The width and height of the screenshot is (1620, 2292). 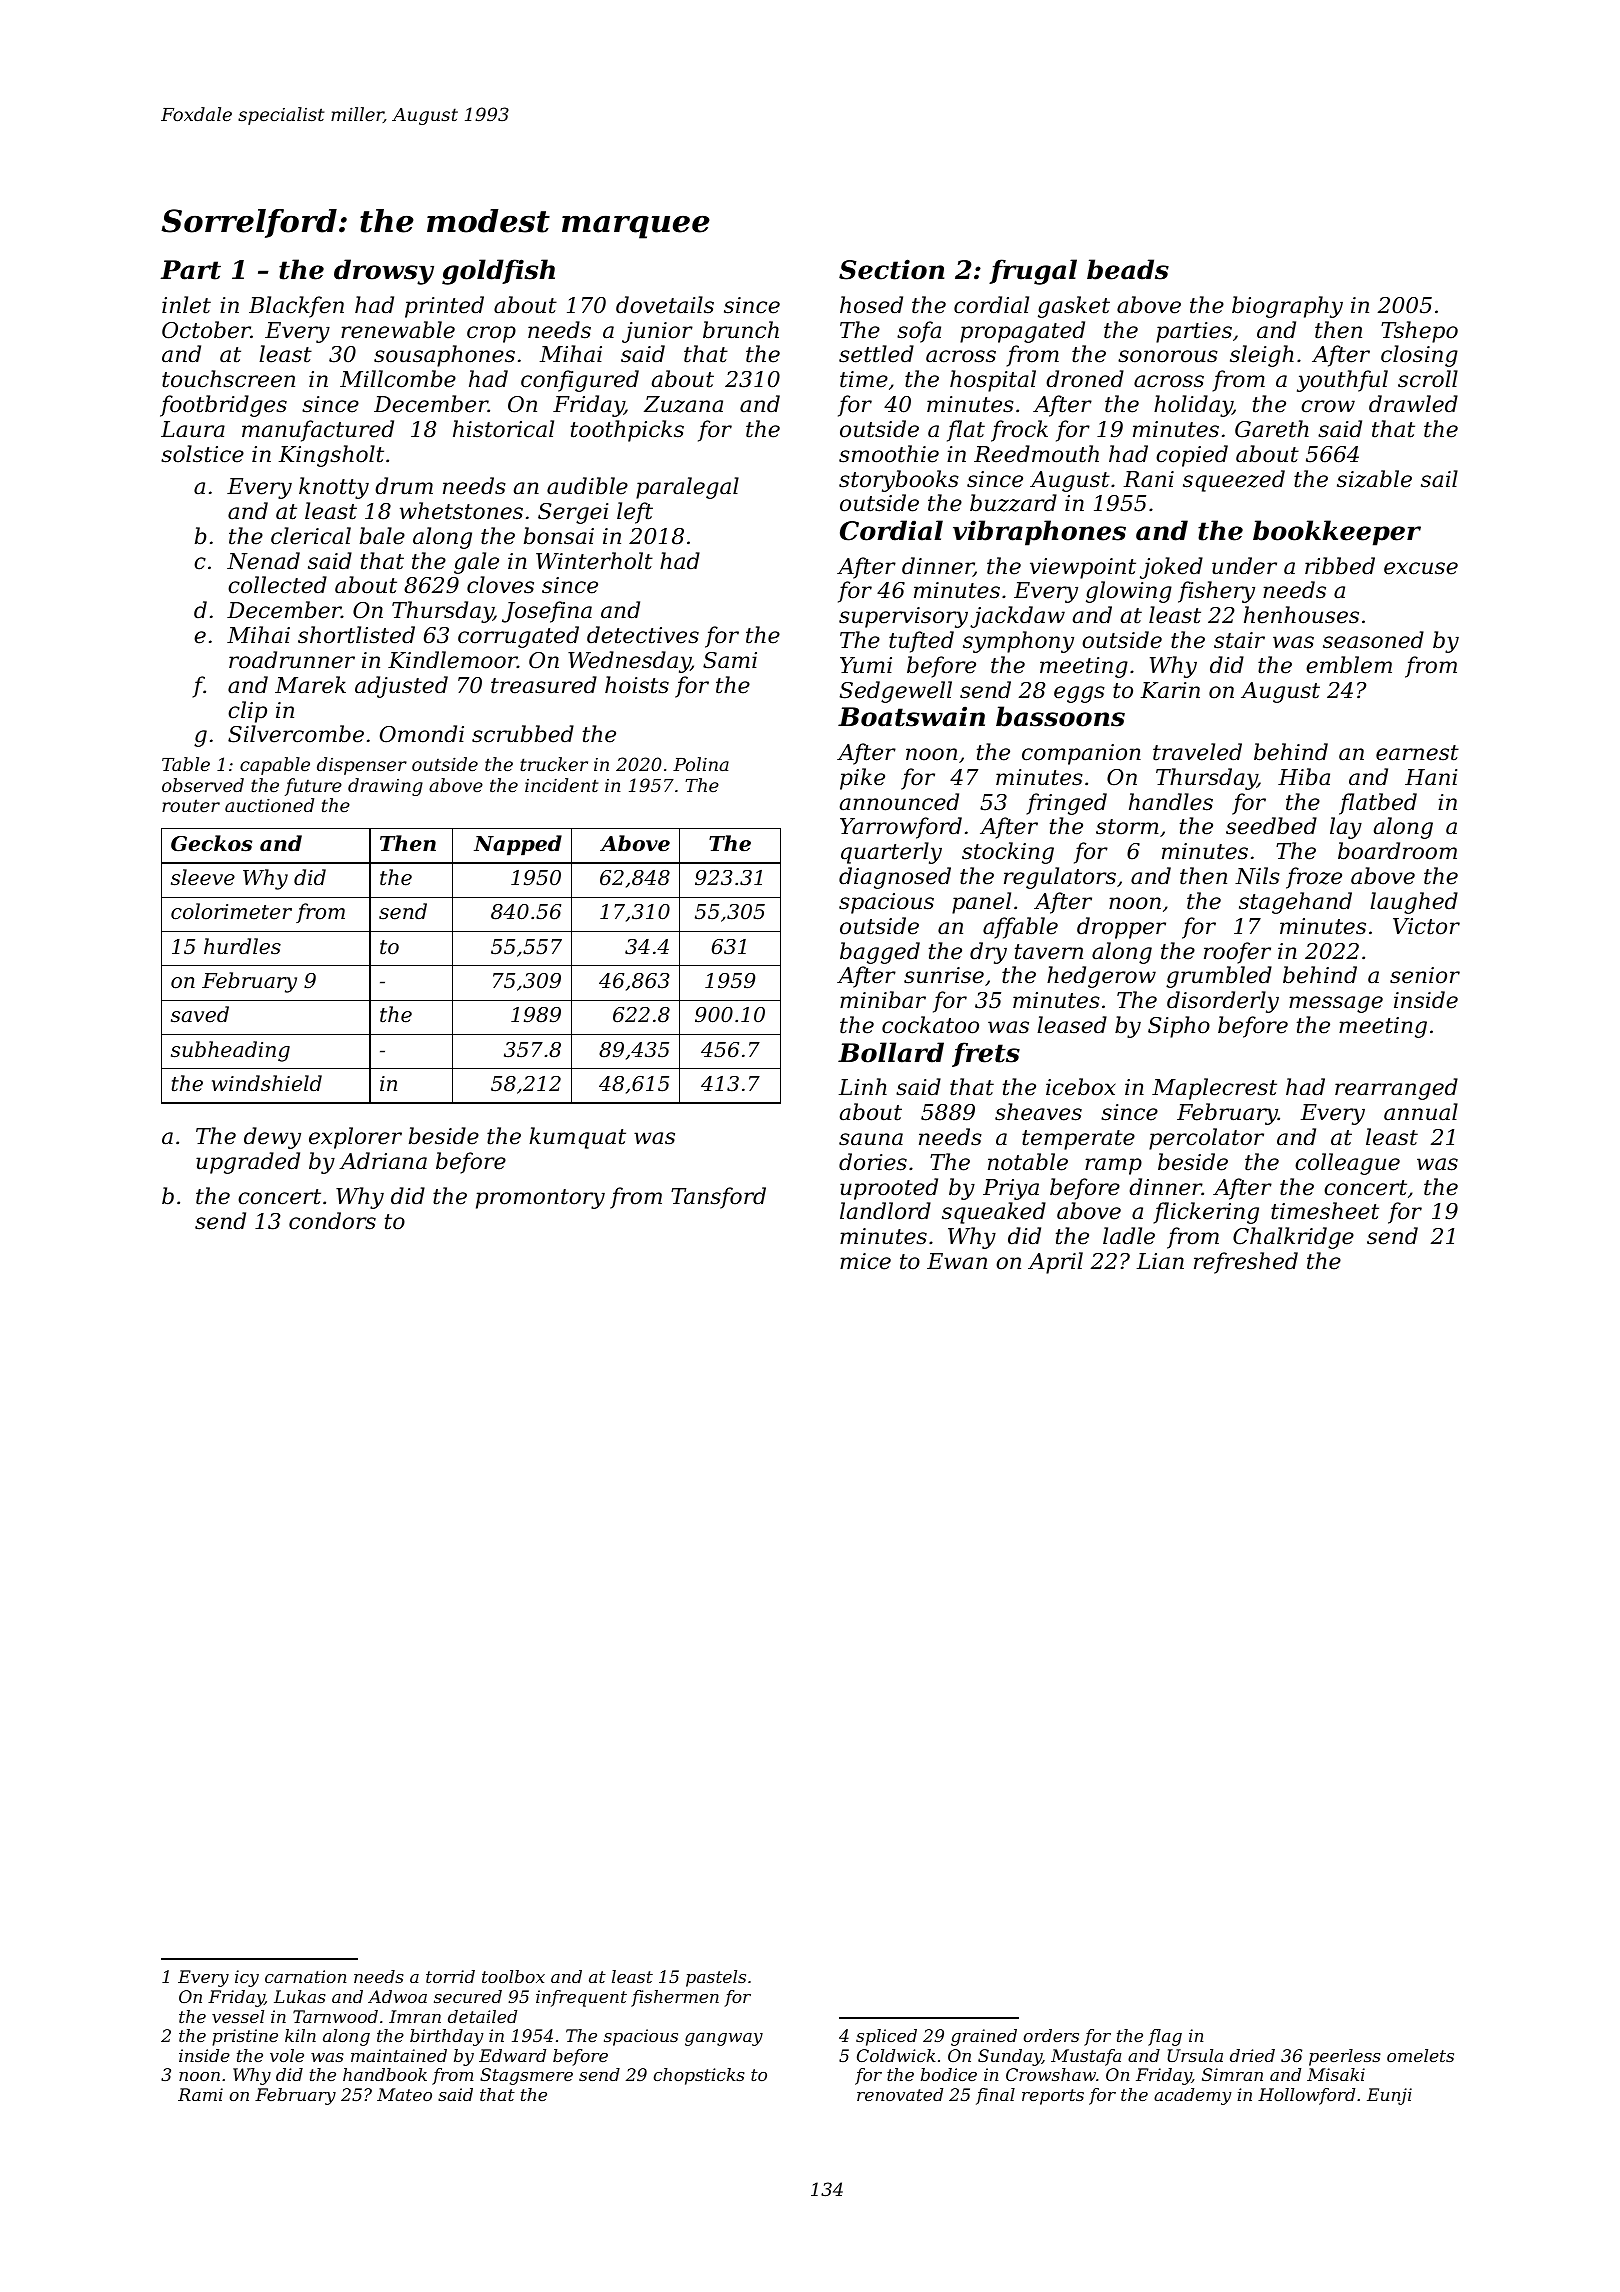 What do you see at coordinates (231, 911) in the screenshot?
I see `colorimeter` at bounding box center [231, 911].
